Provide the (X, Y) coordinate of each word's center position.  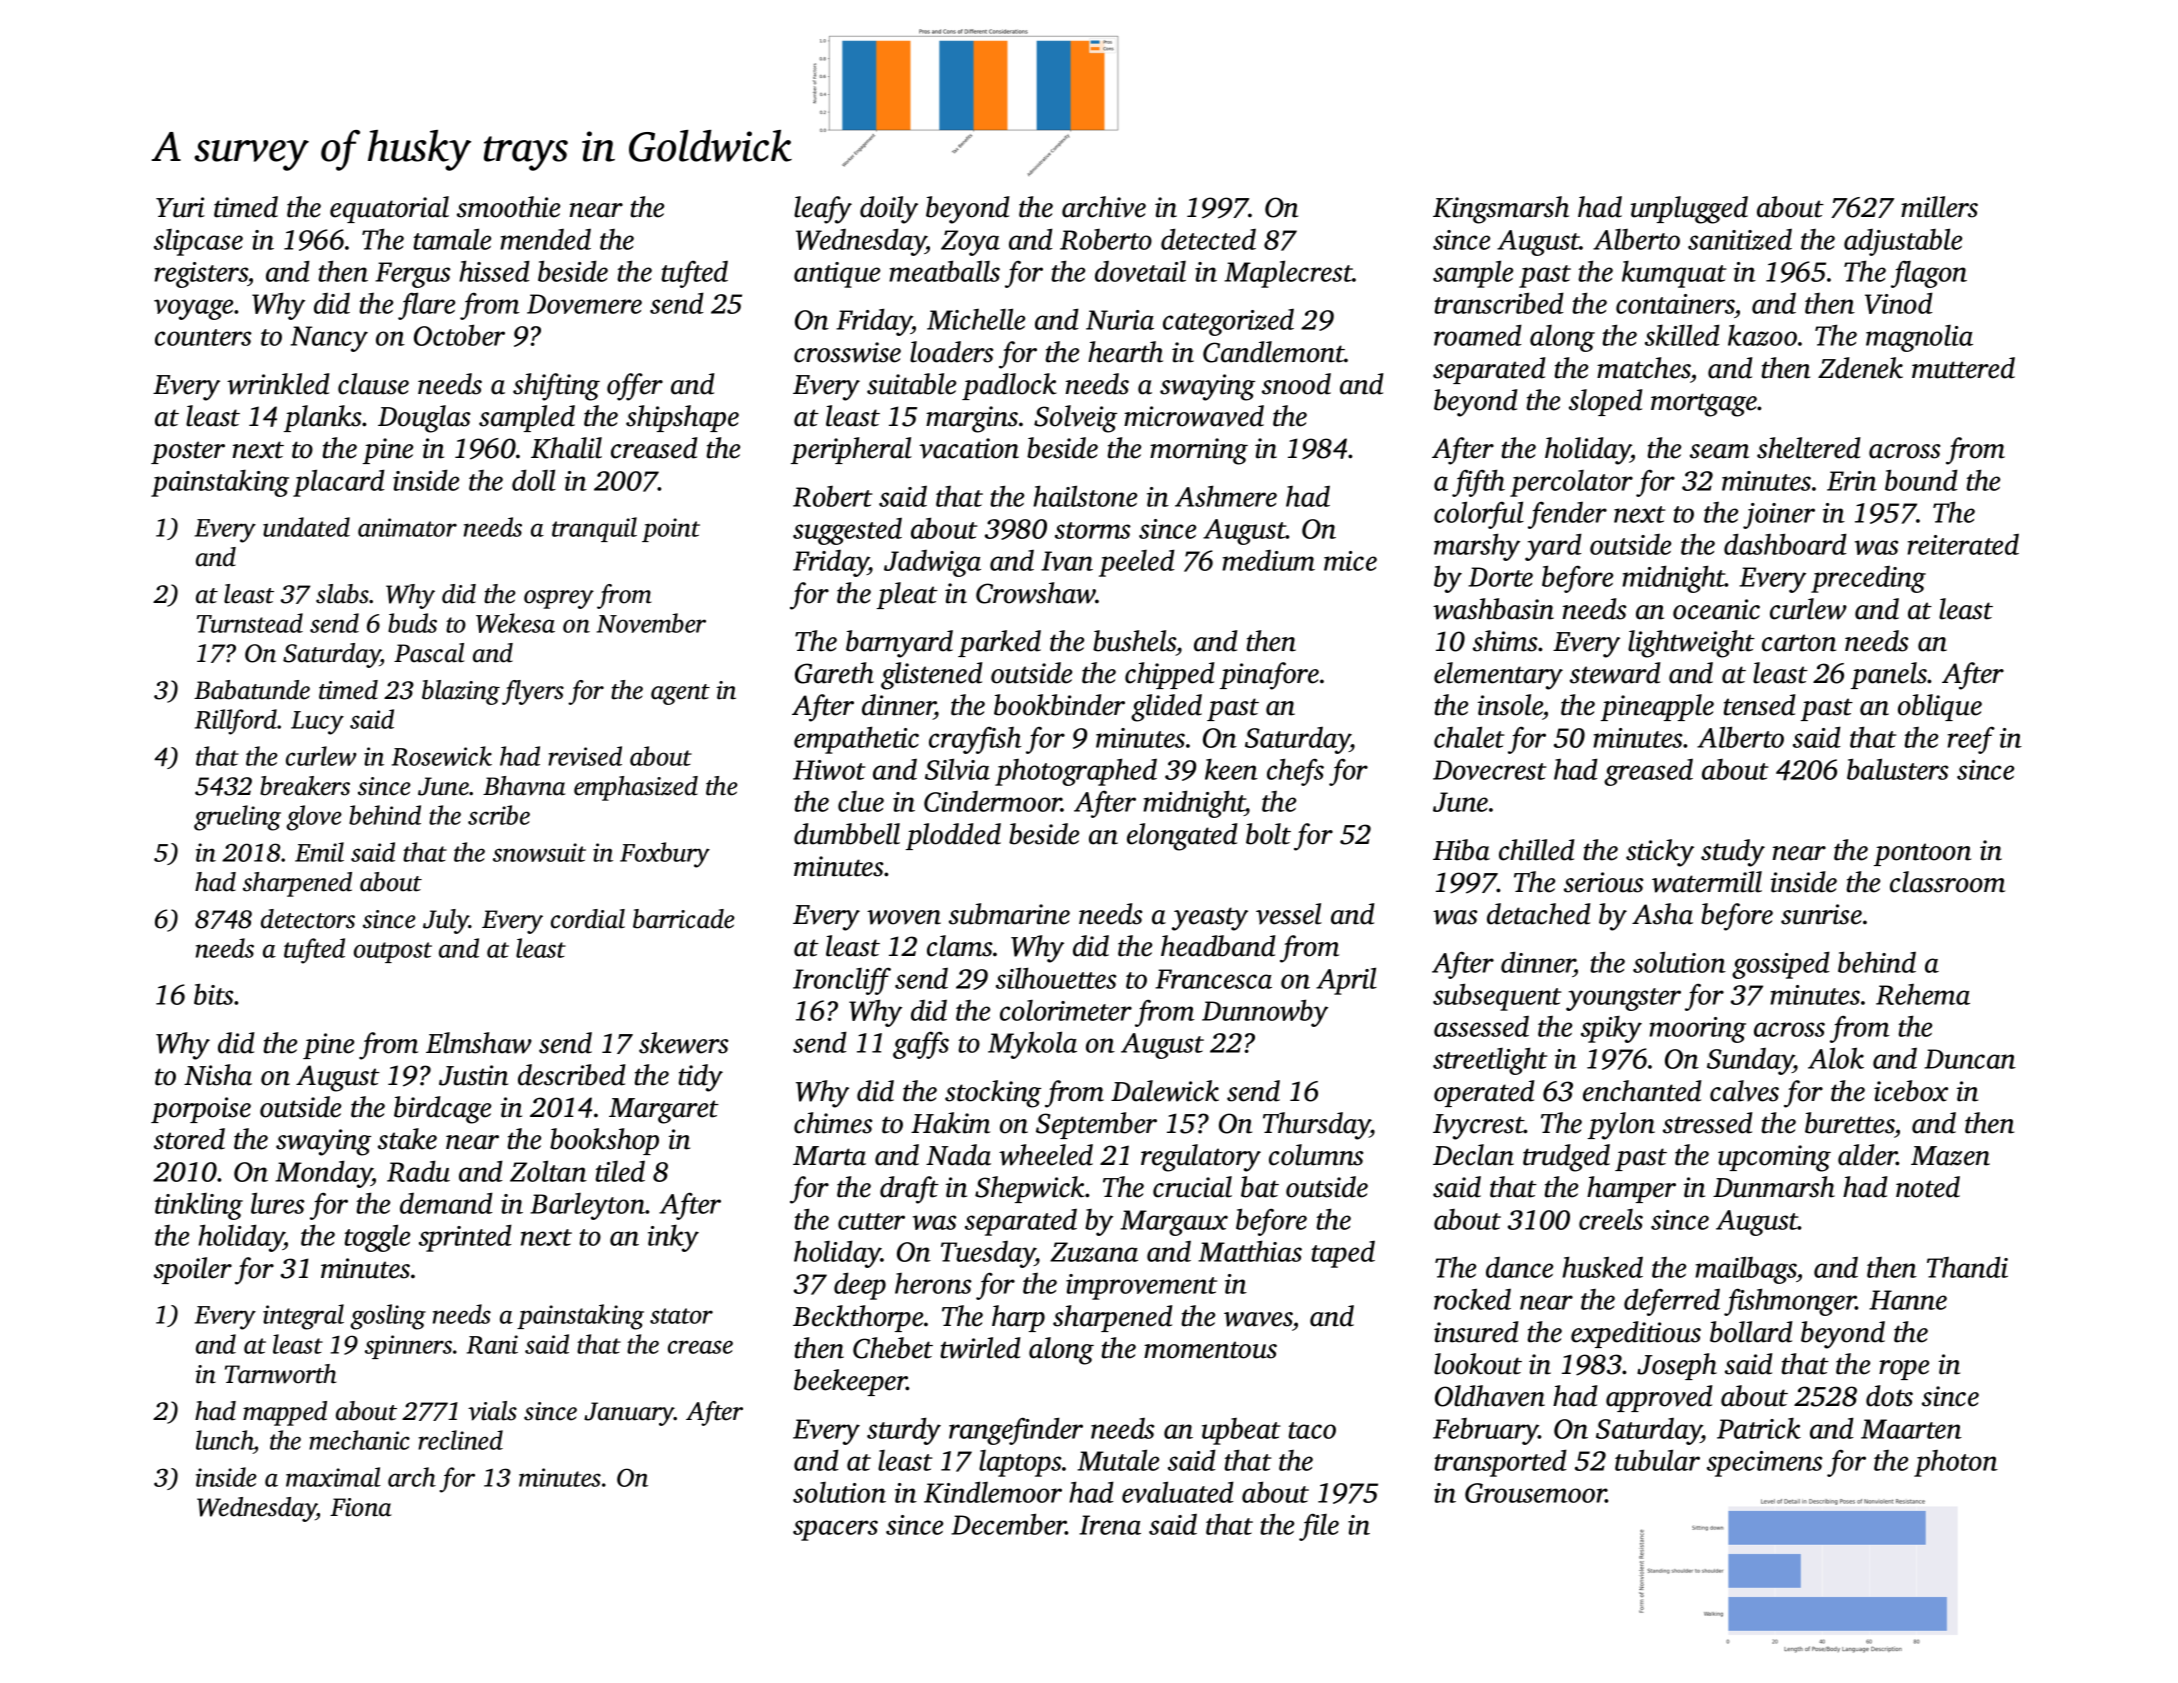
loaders (951, 352)
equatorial (389, 209)
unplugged (1689, 210)
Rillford (236, 722)
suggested (847, 531)
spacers (835, 1530)
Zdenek (1860, 368)
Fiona (361, 1507)
